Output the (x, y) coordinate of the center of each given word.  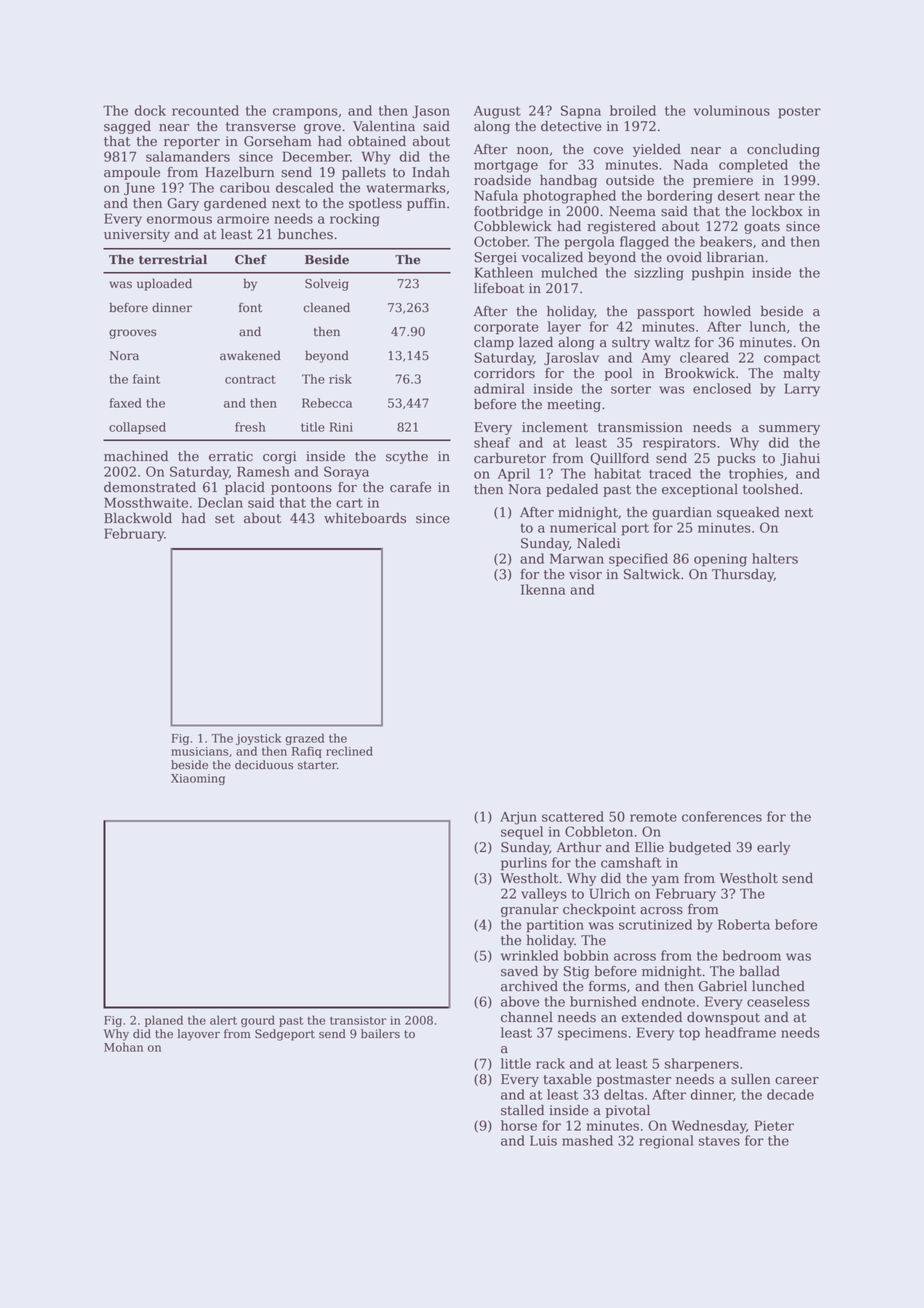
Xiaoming (198, 779)
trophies (756, 475)
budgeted (700, 848)
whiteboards (365, 518)
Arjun (518, 818)
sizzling (659, 274)
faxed (125, 403)
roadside (502, 180)
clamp (494, 343)
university (137, 235)
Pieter (774, 1125)
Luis (543, 1140)
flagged (644, 243)
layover (199, 1035)
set (225, 519)
